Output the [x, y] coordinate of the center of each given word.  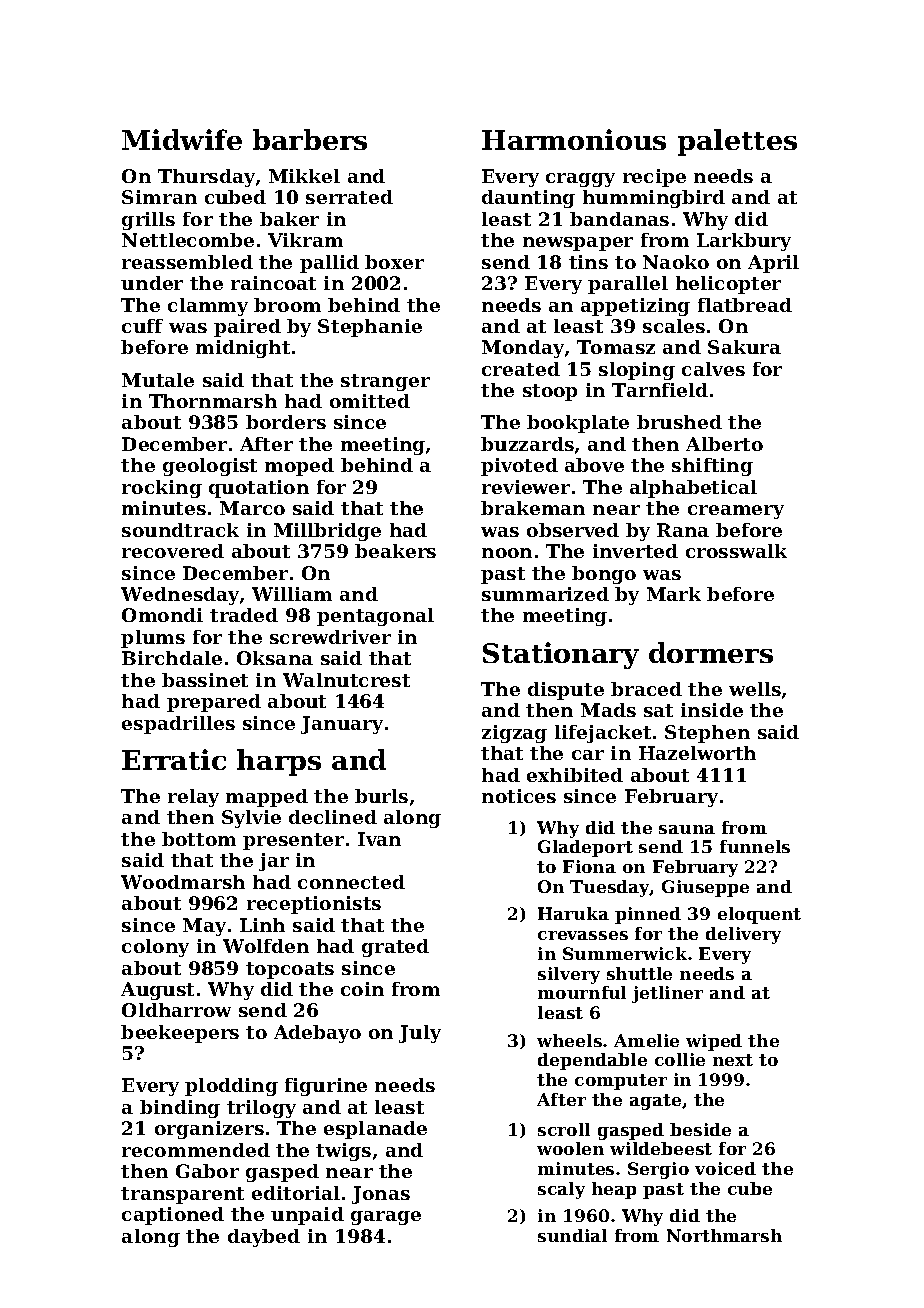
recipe [654, 178]
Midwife [182, 139]
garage [386, 1218]
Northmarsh [724, 1235]
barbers [310, 139]
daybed [264, 1238]
